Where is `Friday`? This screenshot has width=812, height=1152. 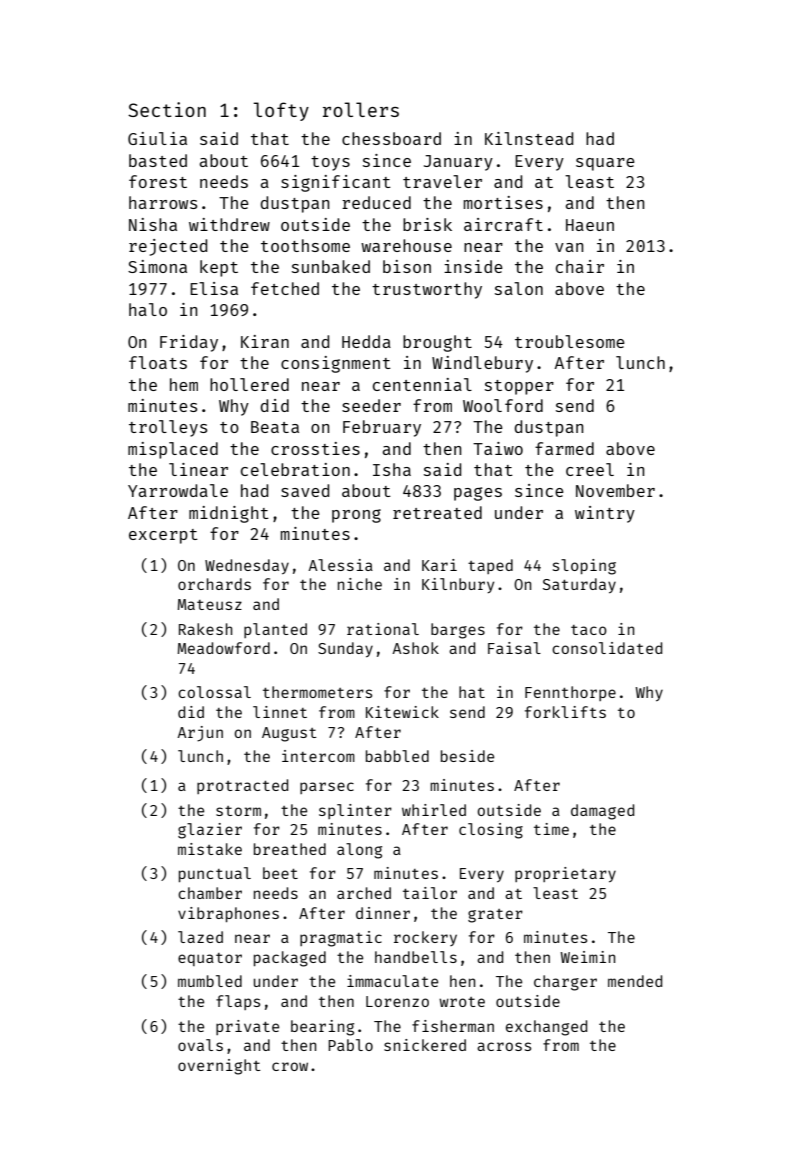 Friday is located at coordinates (189, 343).
